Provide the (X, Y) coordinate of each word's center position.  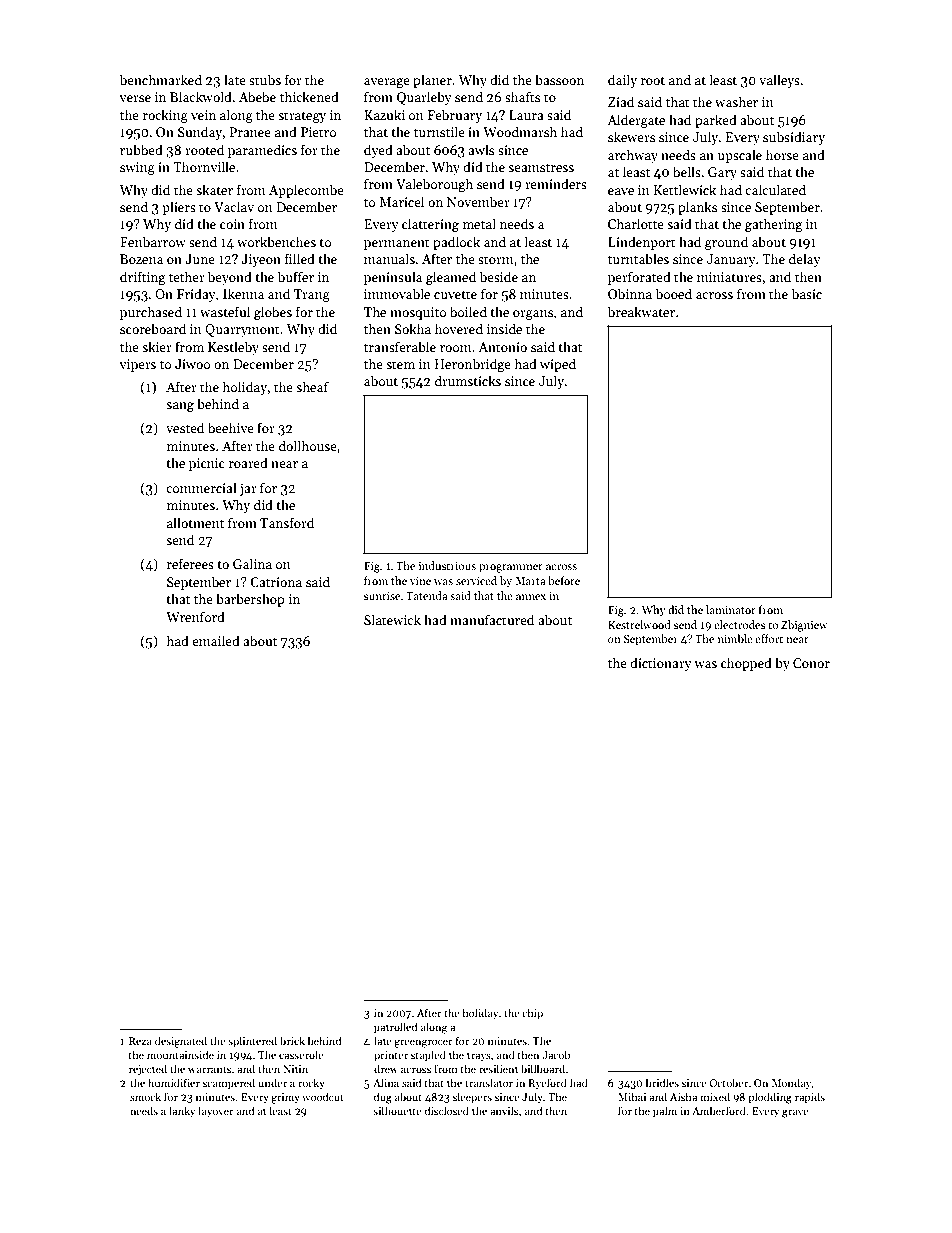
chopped (746, 664)
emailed (216, 640)
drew (386, 1068)
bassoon (559, 79)
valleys (779, 81)
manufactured (492, 619)
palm (665, 1112)
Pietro (318, 132)
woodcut (323, 1096)
